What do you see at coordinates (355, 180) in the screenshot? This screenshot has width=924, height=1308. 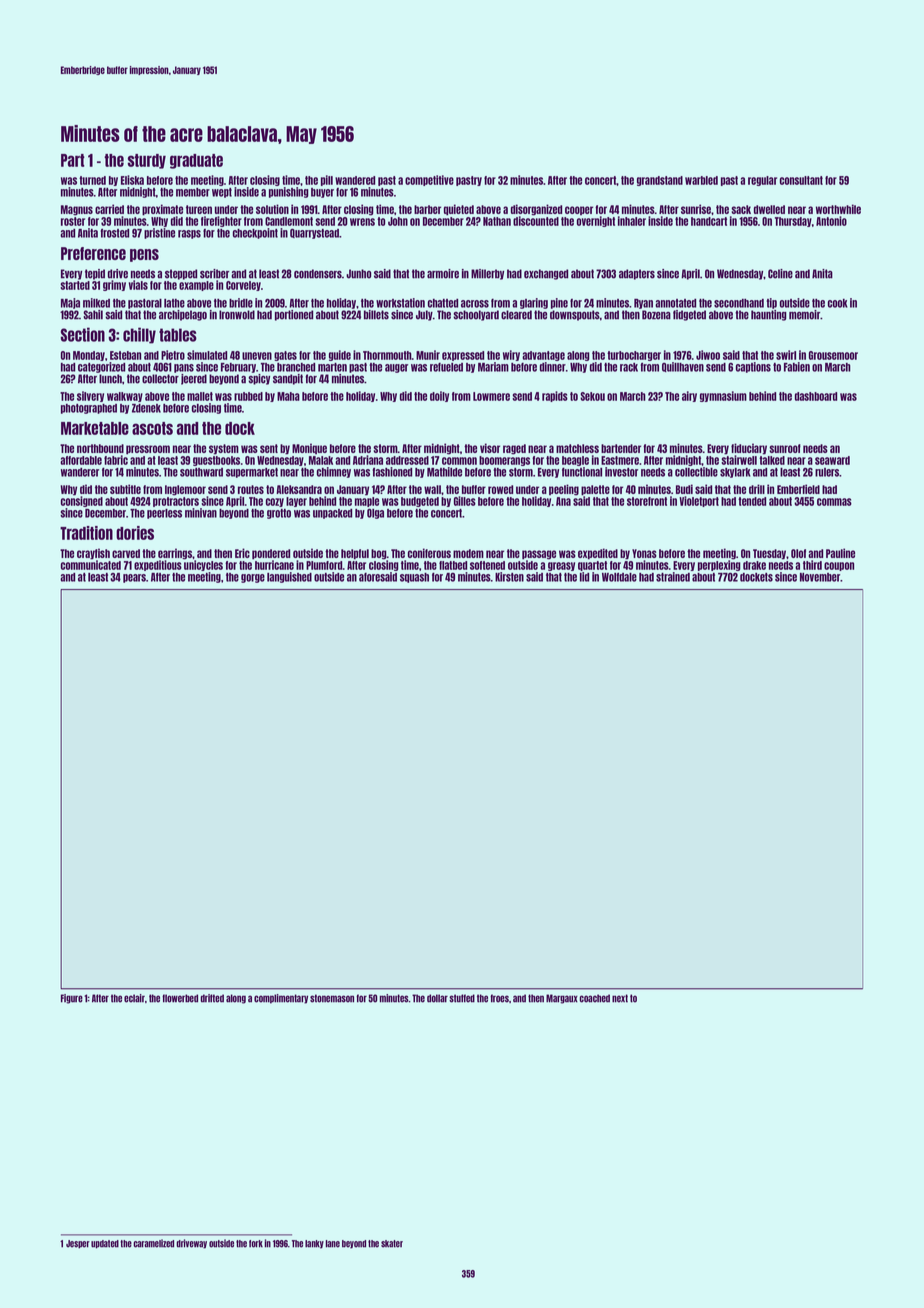 I see `wandered` at bounding box center [355, 180].
